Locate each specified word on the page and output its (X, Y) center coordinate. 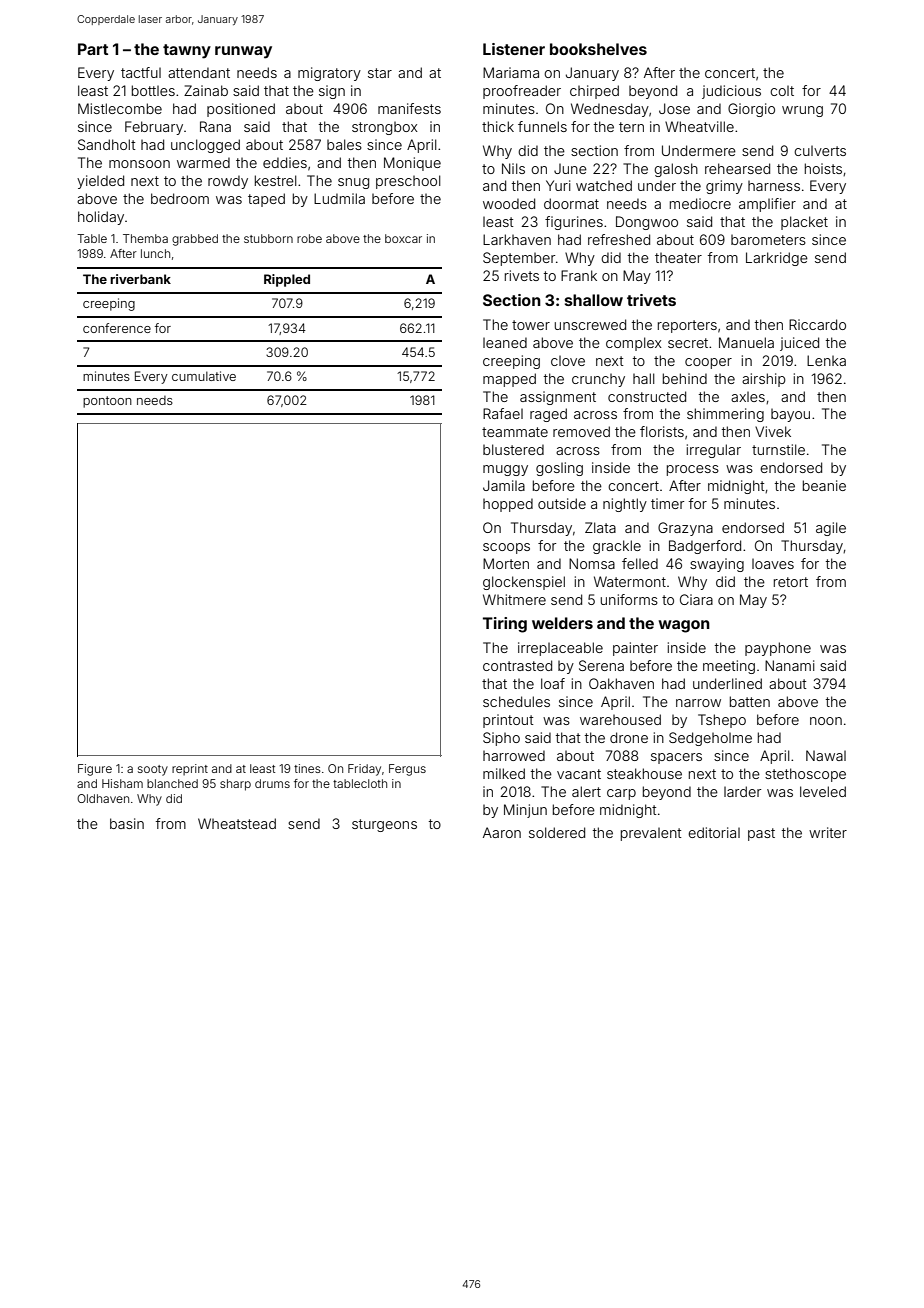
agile (831, 529)
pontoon (107, 402)
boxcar (403, 238)
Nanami (790, 665)
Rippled (287, 280)
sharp (235, 785)
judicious (731, 92)
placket (804, 223)
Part (93, 49)
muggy (505, 470)
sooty (153, 770)
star (380, 73)
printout (508, 721)
